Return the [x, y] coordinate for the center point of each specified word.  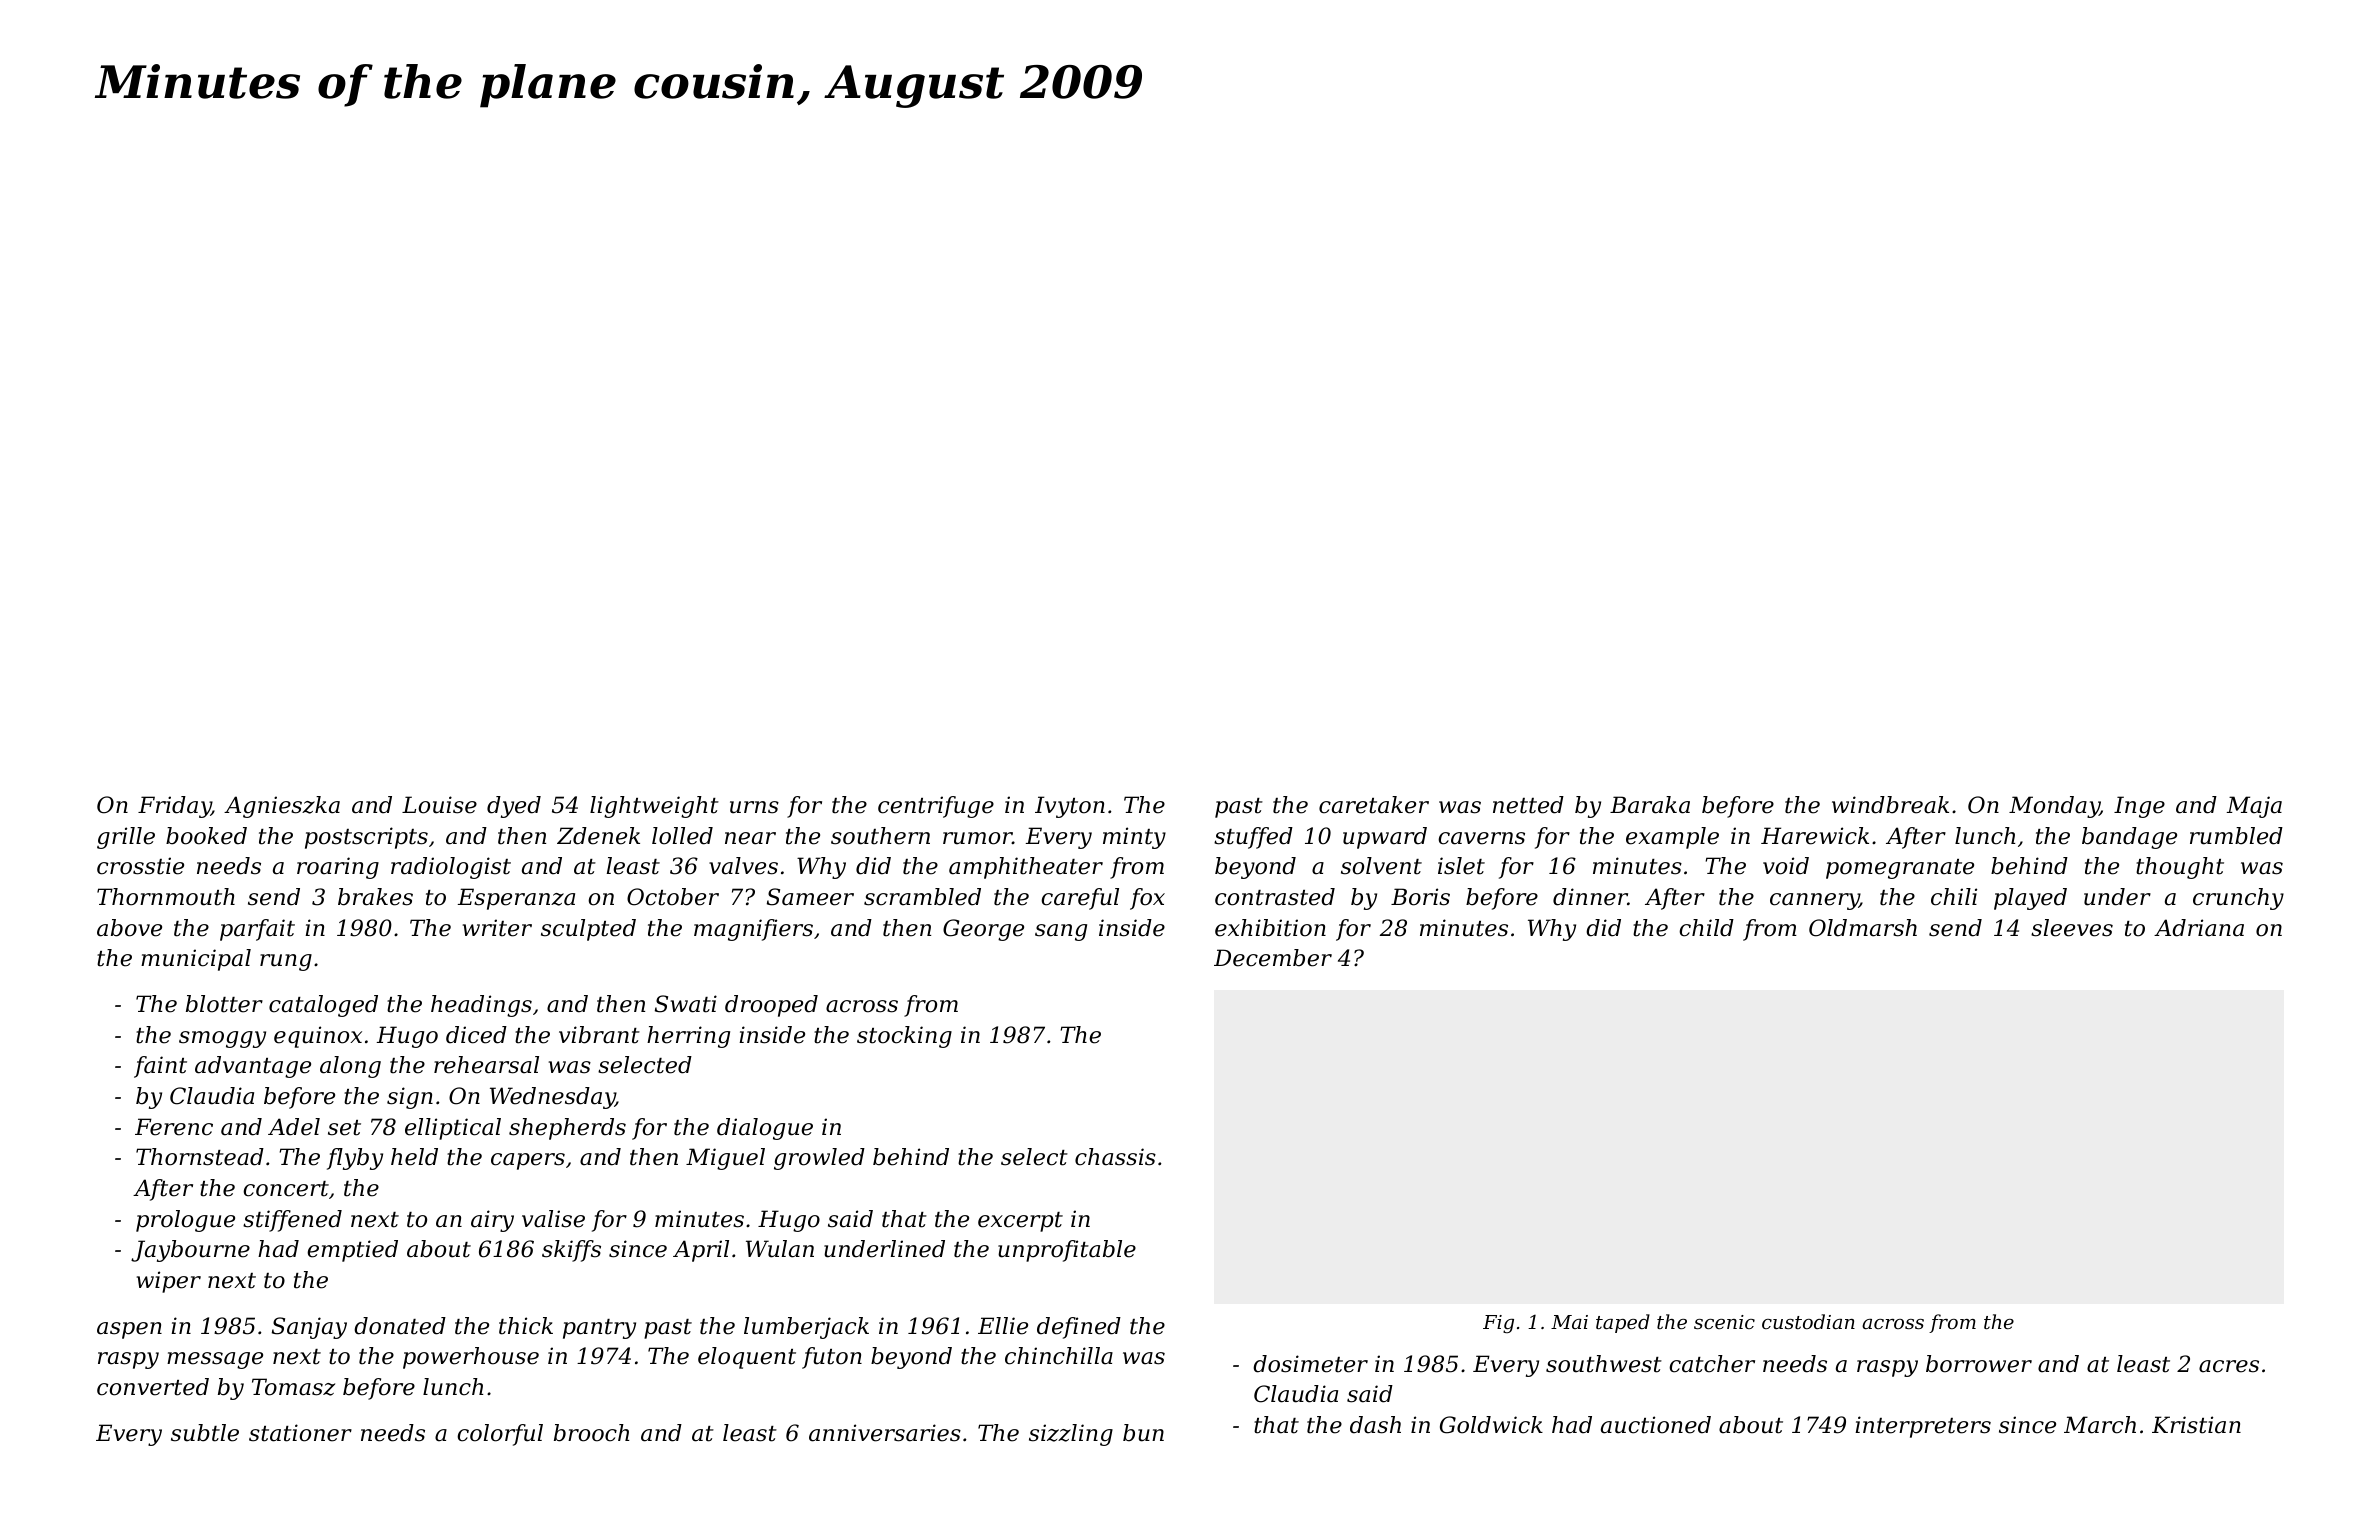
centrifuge [936, 807]
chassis [1115, 1157]
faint [160, 1067]
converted [153, 1387]
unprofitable [1067, 1251]
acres [2229, 1366]
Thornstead [200, 1157]
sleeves [2072, 928]
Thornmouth [166, 897]
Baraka [1650, 805]
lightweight [654, 807]
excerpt [1020, 1222]
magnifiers [753, 930]
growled [819, 1159]
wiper [168, 1282]
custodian [1808, 1321]
